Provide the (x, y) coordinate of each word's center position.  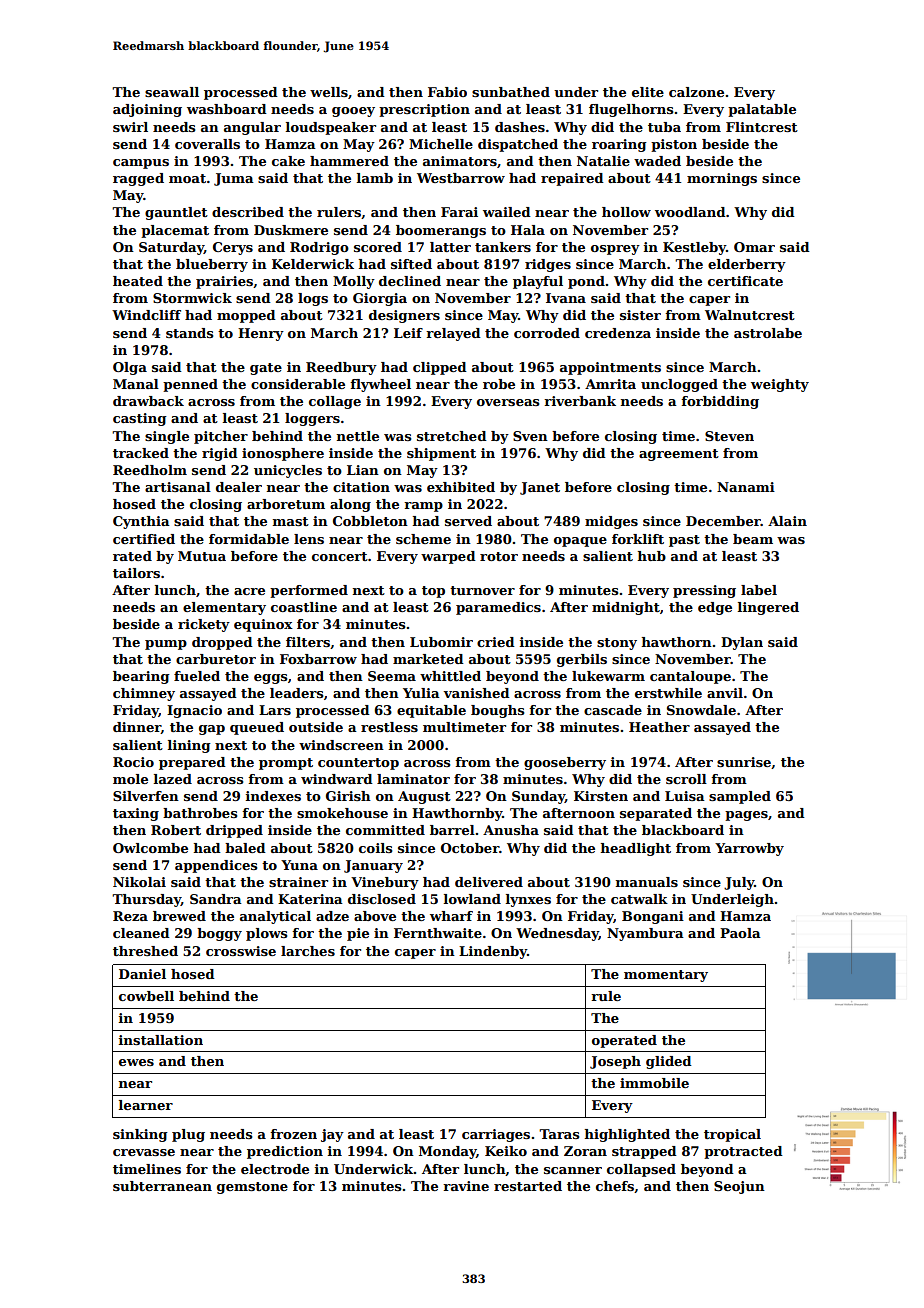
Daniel (142, 974)
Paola (740, 933)
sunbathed (511, 92)
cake (288, 161)
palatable (762, 110)
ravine (466, 1186)
